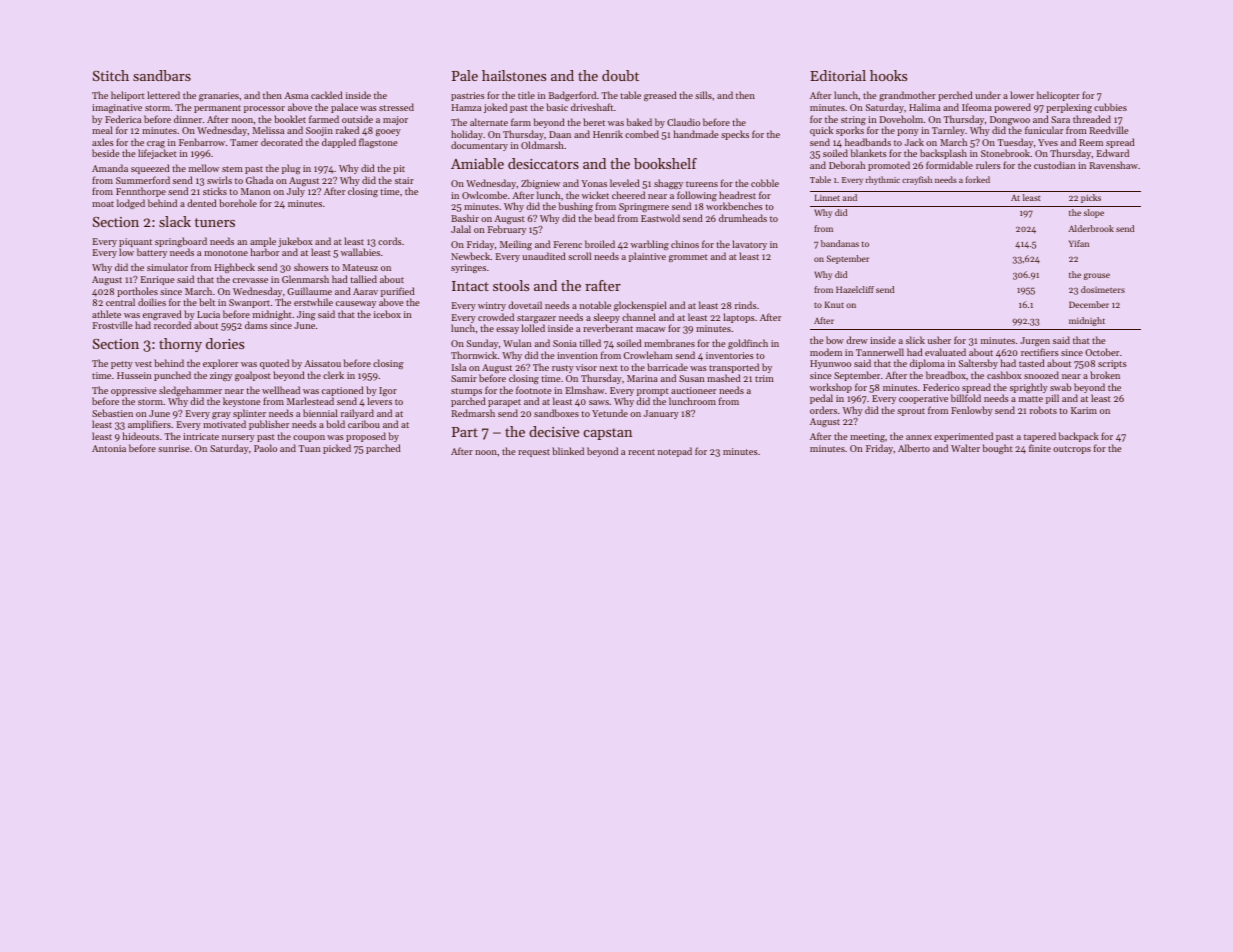 The width and height of the screenshot is (1233, 952). I want to click on scroll, so click(579, 256).
